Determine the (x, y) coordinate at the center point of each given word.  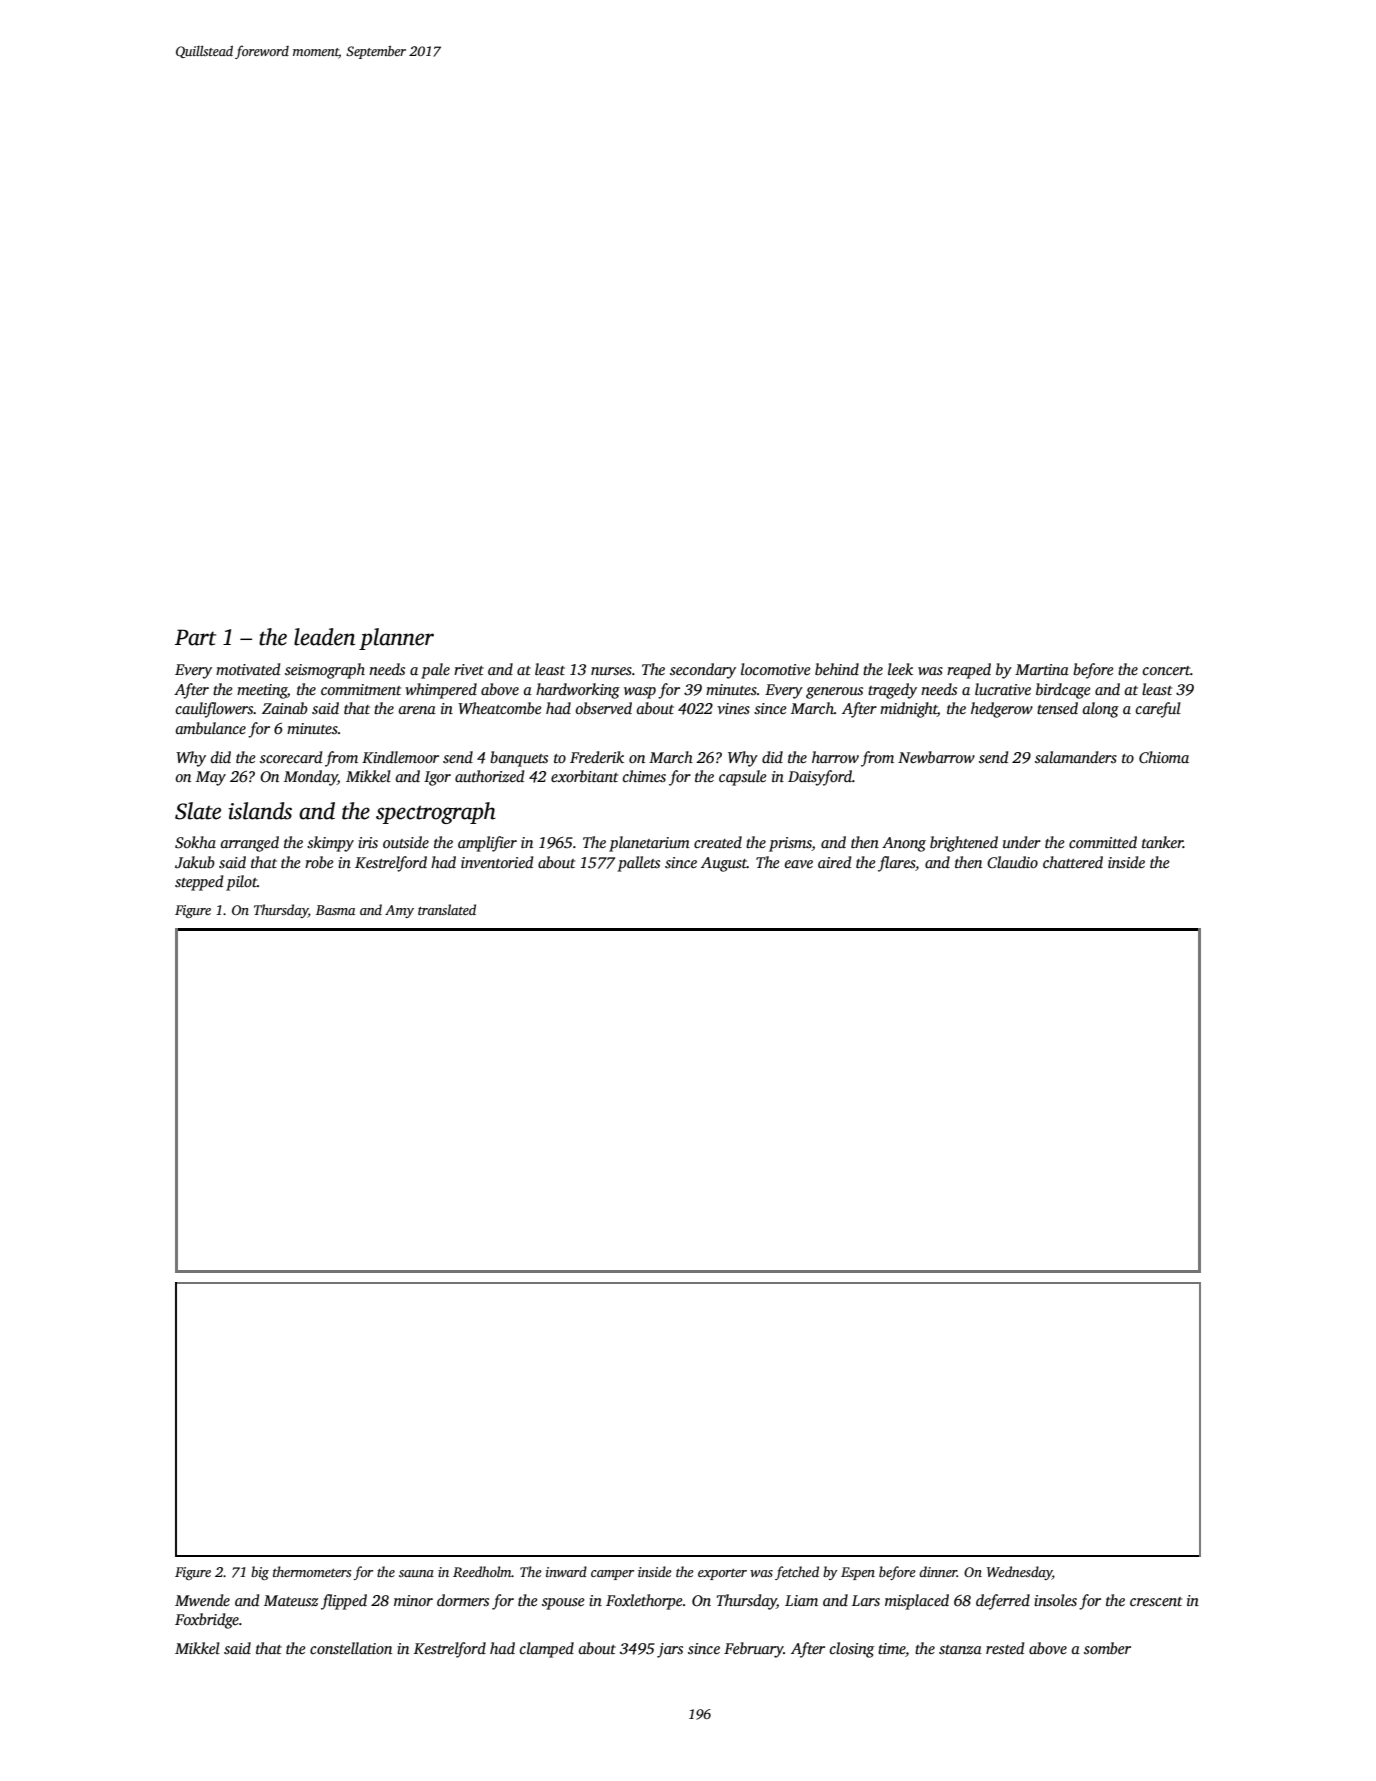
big (260, 1573)
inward (566, 1571)
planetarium (649, 844)
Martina (1042, 669)
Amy (399, 911)
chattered (1073, 862)
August (724, 864)
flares (897, 864)
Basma (335, 910)
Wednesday (1019, 1573)
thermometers (312, 1571)
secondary (703, 671)
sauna (416, 1573)
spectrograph (436, 813)
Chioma (1164, 757)
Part (195, 637)
